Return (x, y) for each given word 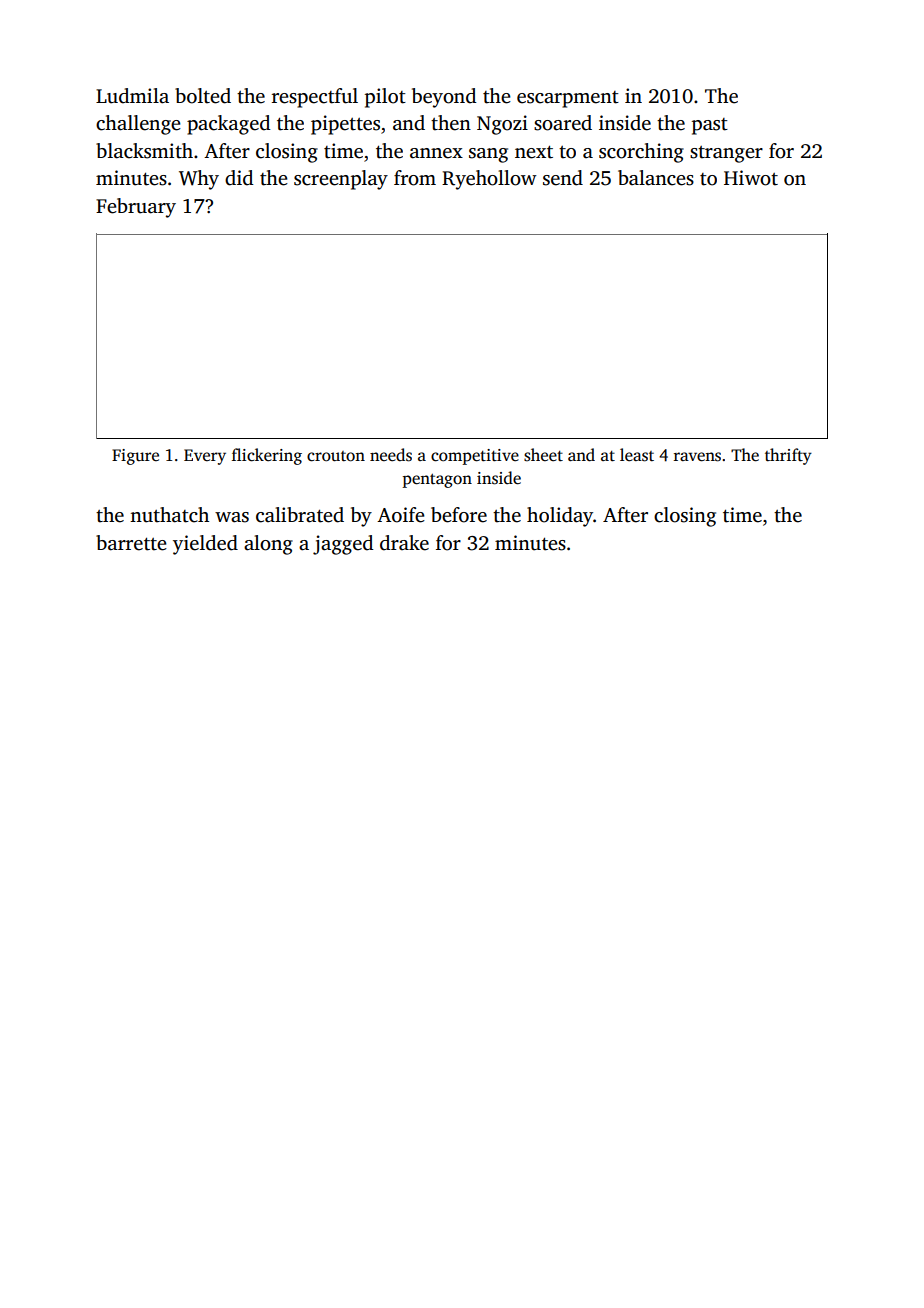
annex (436, 153)
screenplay (341, 180)
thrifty (788, 456)
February (136, 208)
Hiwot (751, 178)
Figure (135, 457)
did (239, 178)
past (710, 126)
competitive (475, 457)
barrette (131, 543)
